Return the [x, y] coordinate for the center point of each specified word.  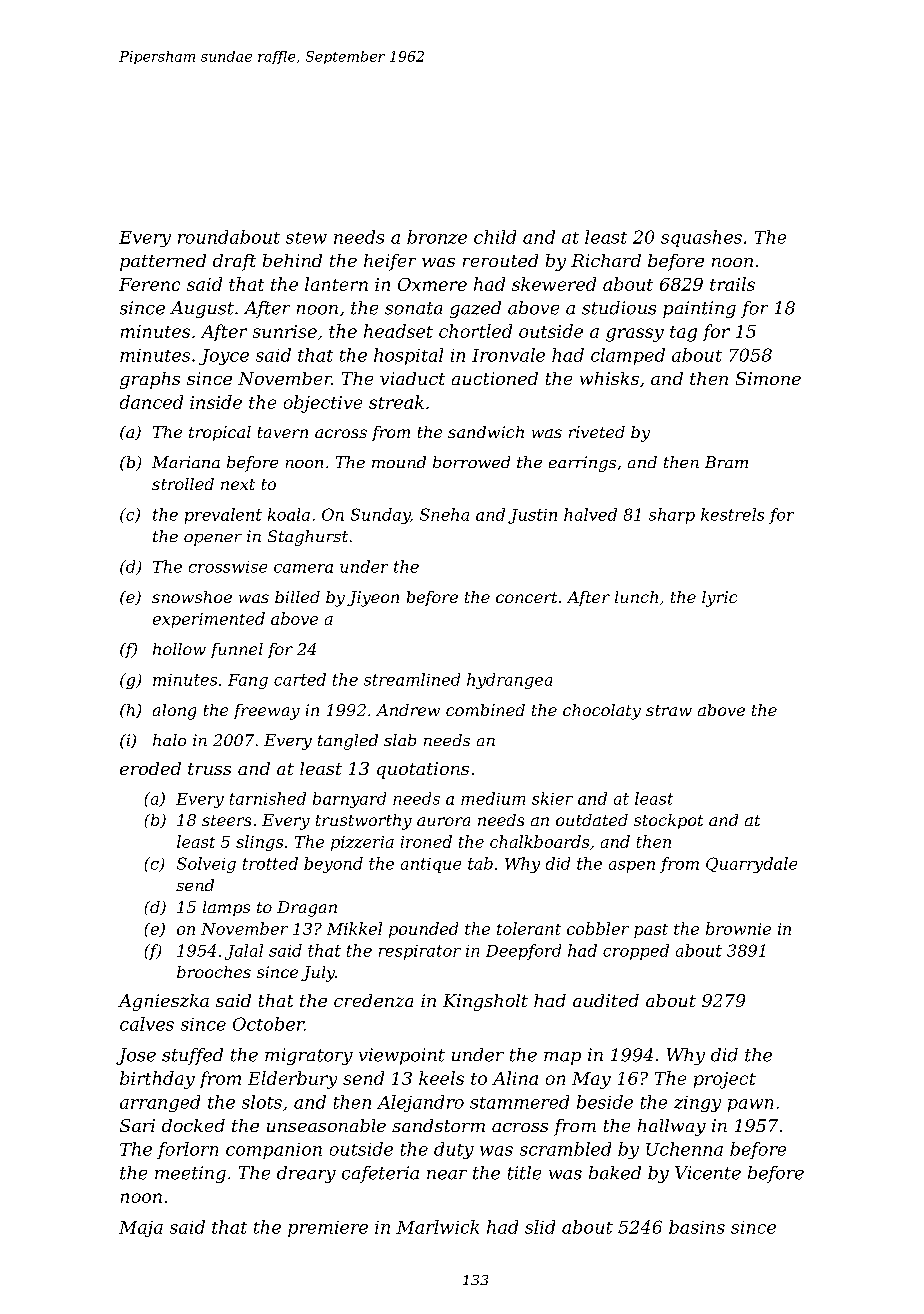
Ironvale [508, 355]
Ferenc [149, 284]
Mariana [186, 462]
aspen [632, 867]
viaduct [412, 378]
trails [732, 284]
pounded [423, 930]
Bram [726, 462]
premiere [328, 1229]
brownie [738, 928]
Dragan [307, 909]
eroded [150, 768]
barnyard [349, 800]
